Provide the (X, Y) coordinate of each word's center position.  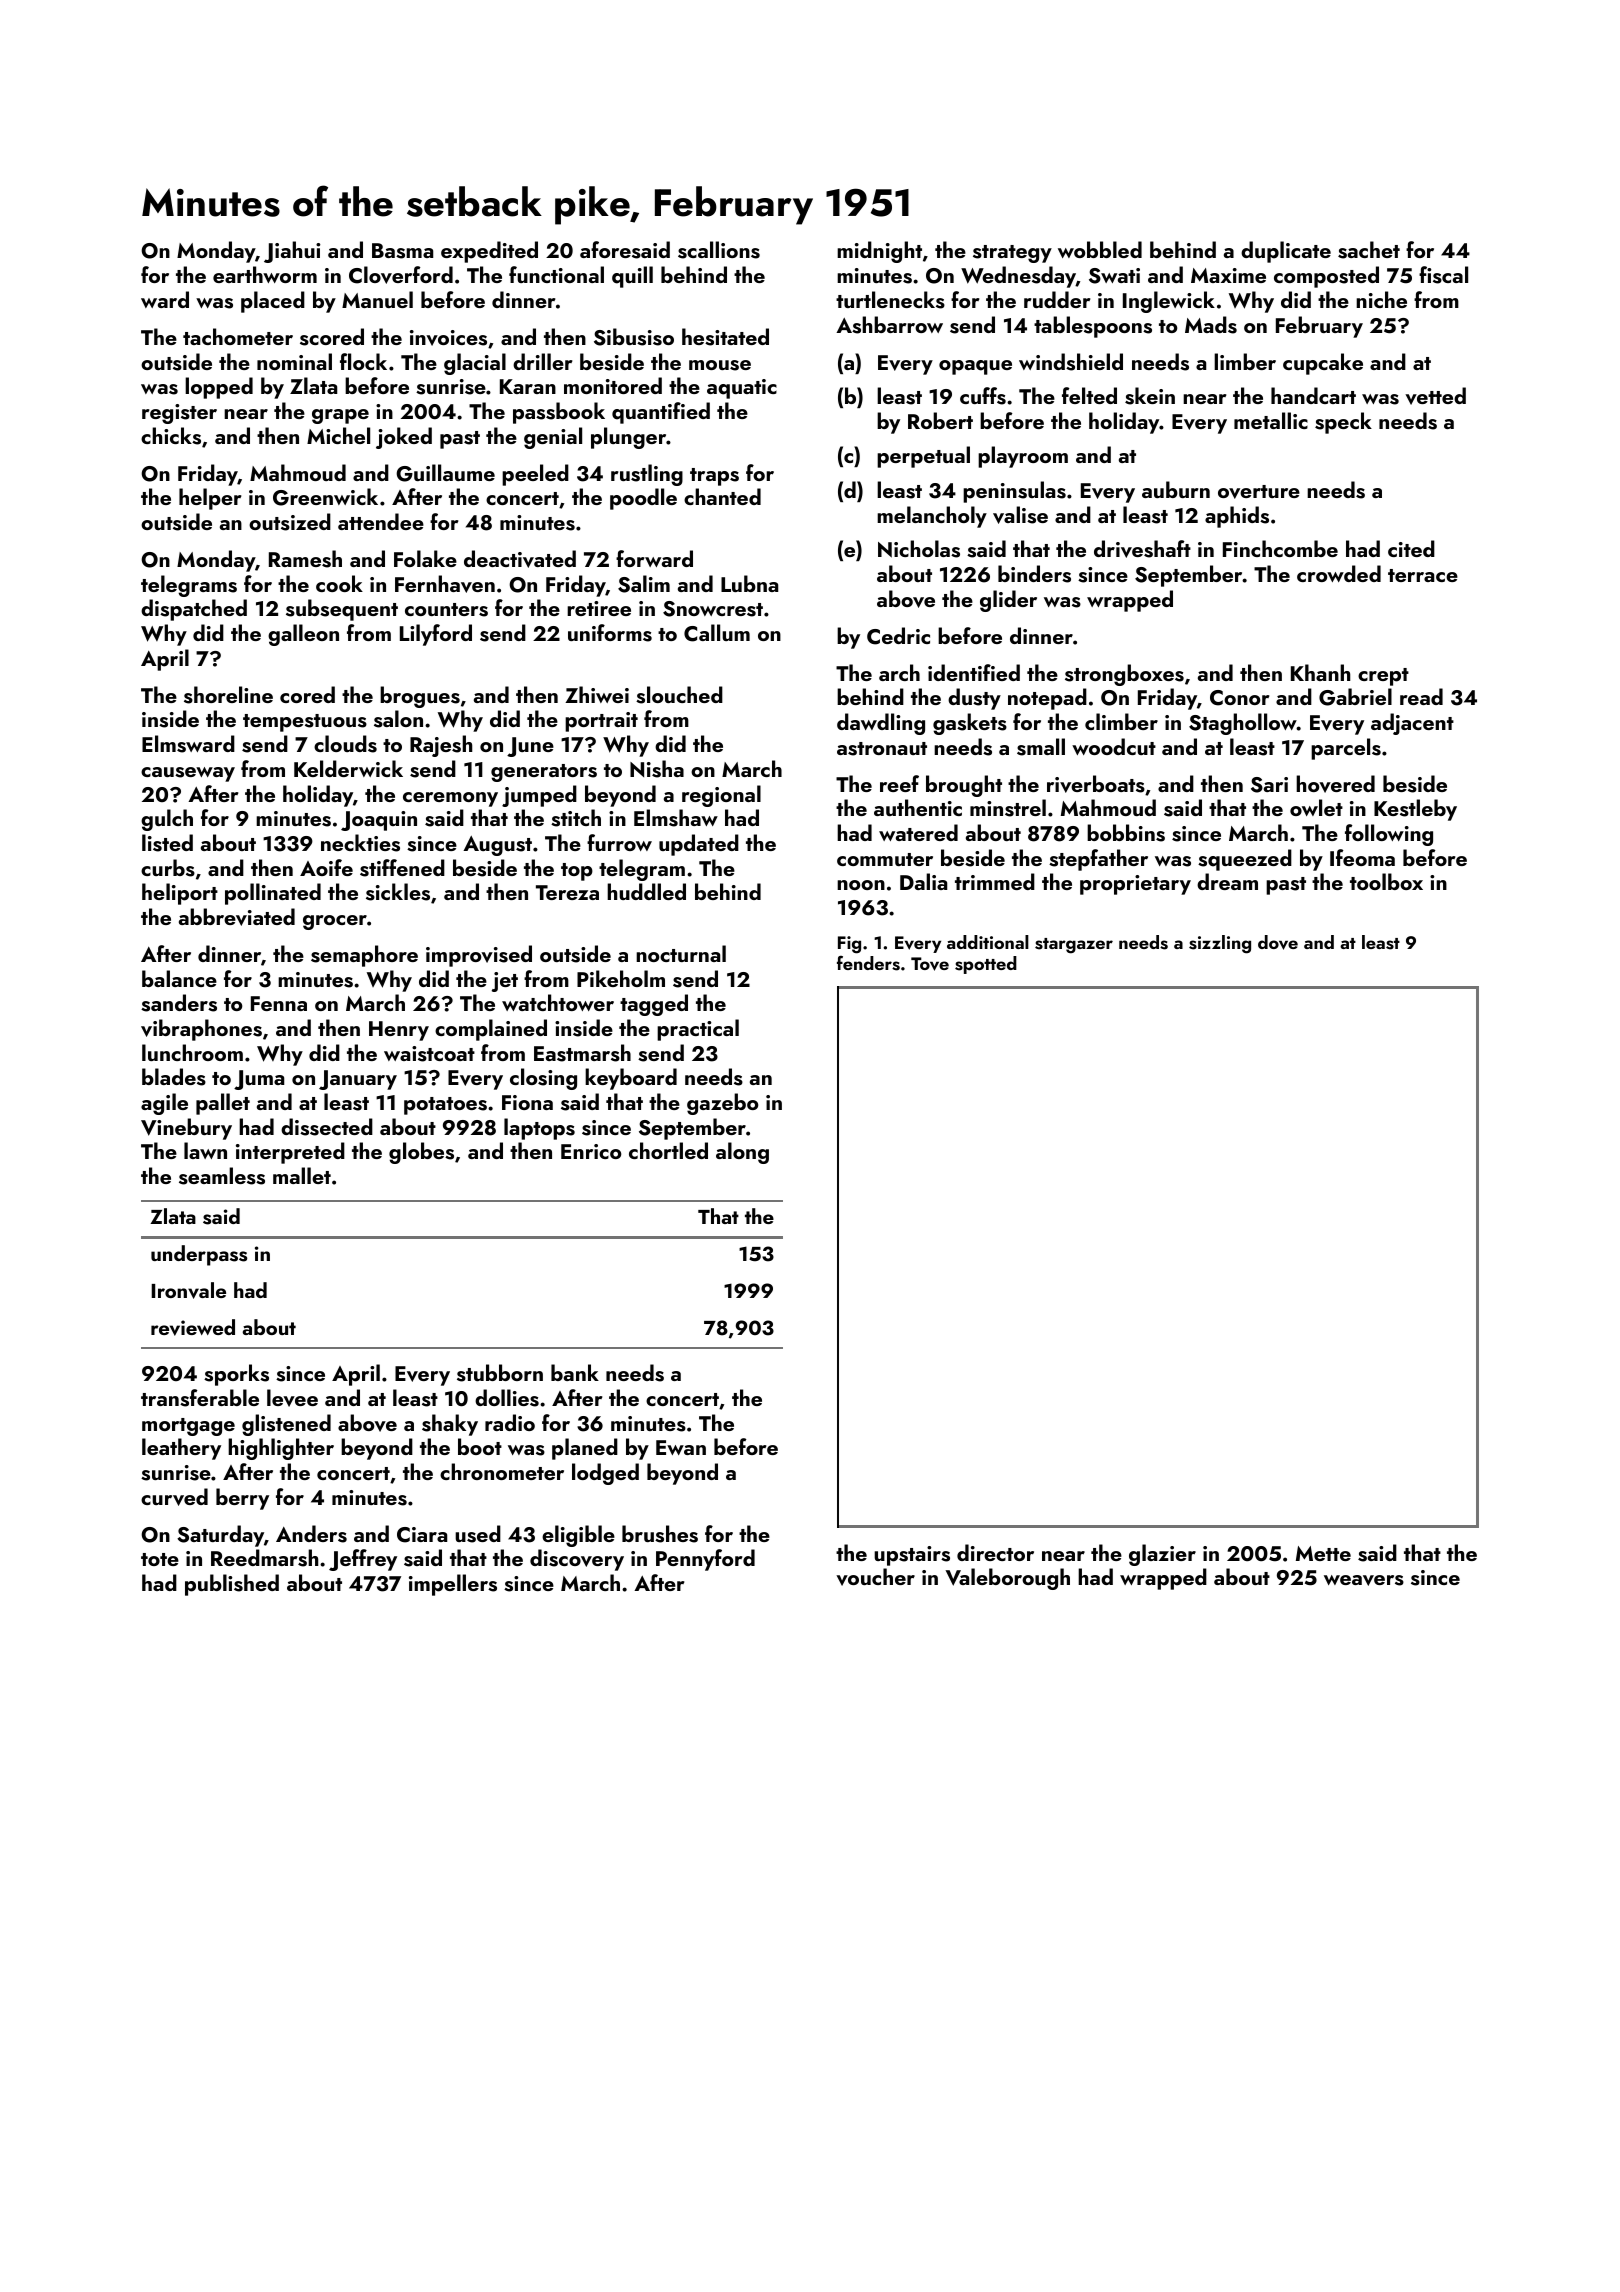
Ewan (681, 1447)
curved (174, 1497)
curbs (168, 868)
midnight (879, 252)
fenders (868, 963)
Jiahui (292, 252)
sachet (1369, 250)
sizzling (1220, 944)
